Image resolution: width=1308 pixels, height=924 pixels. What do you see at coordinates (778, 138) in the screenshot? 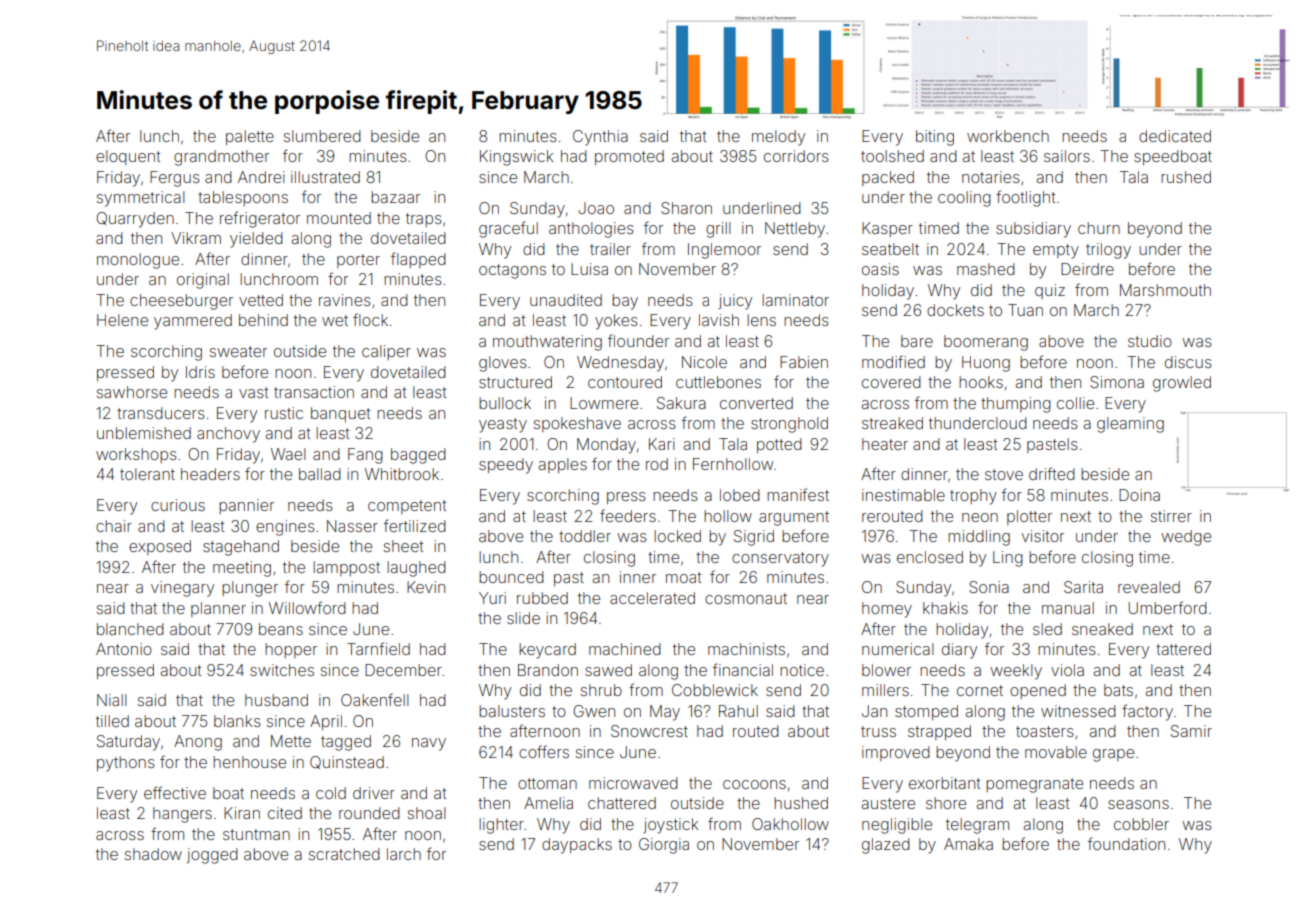
I see `melody` at bounding box center [778, 138].
